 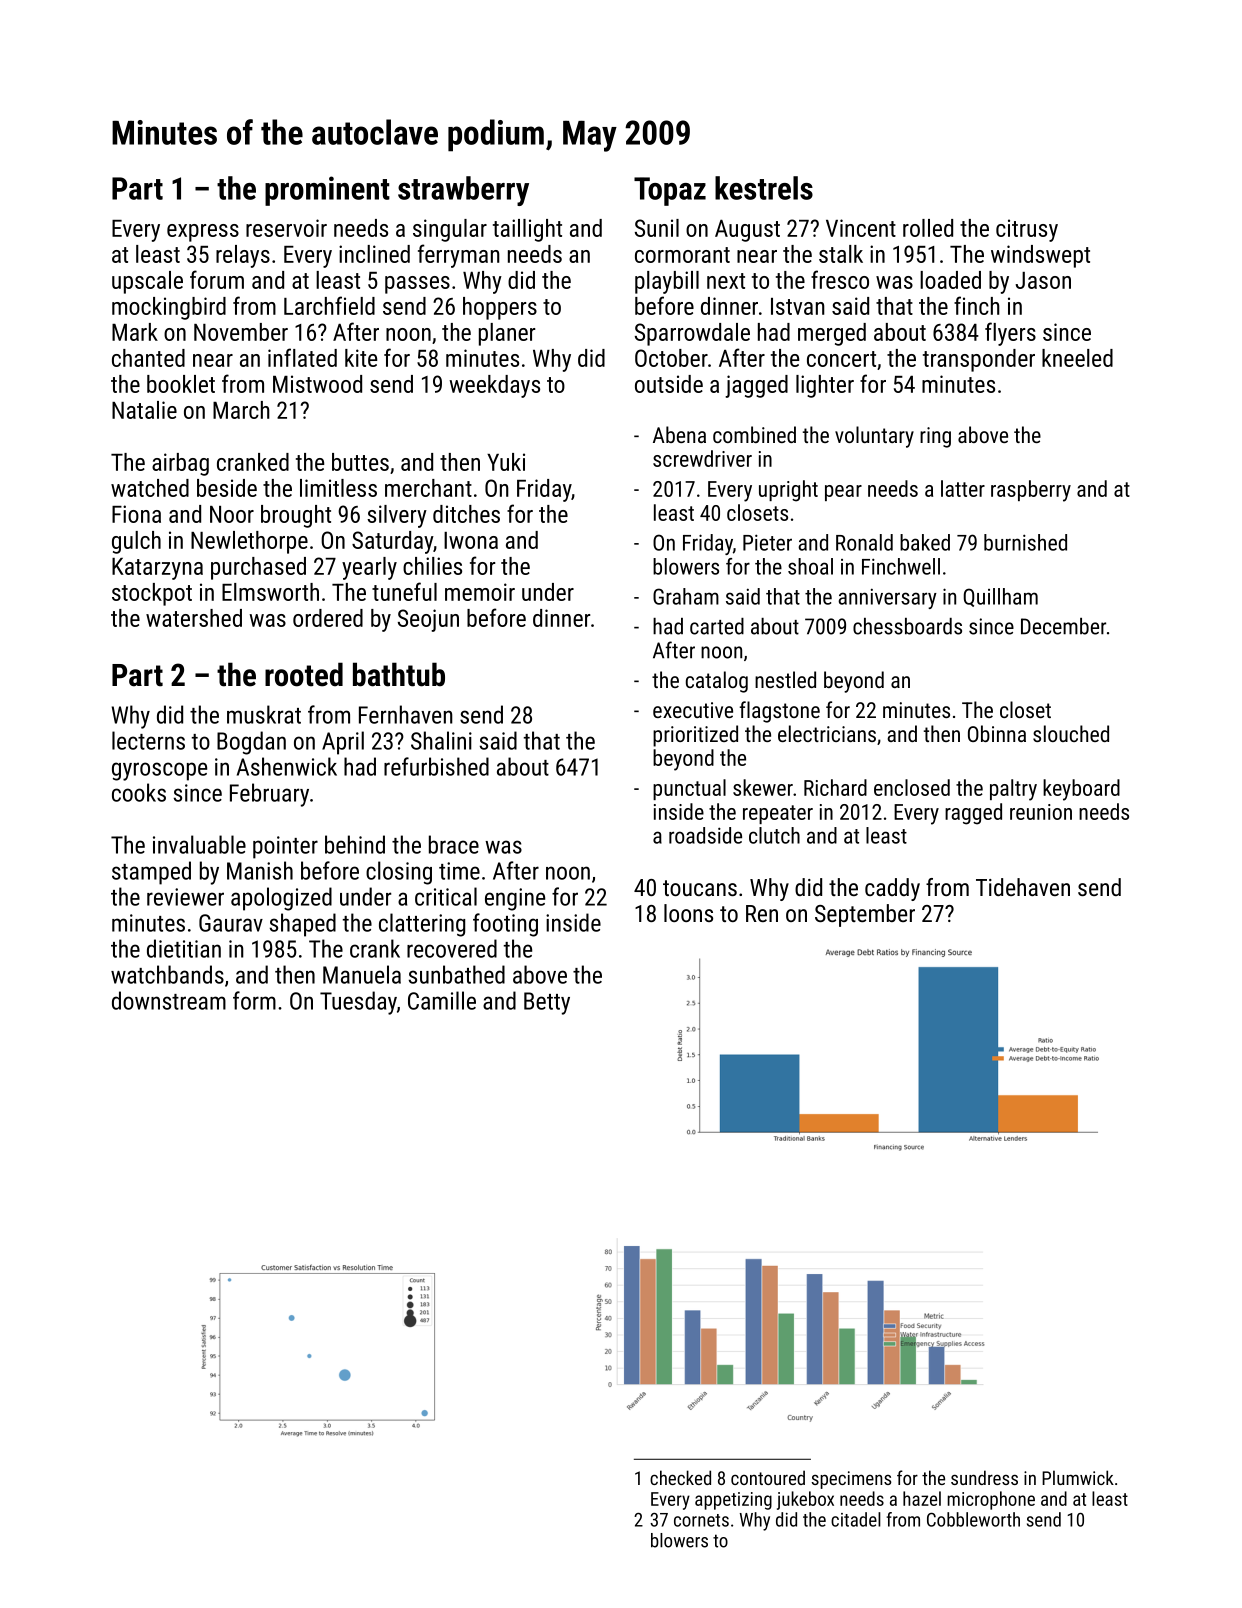 I want to click on hoppers, so click(x=500, y=308).
